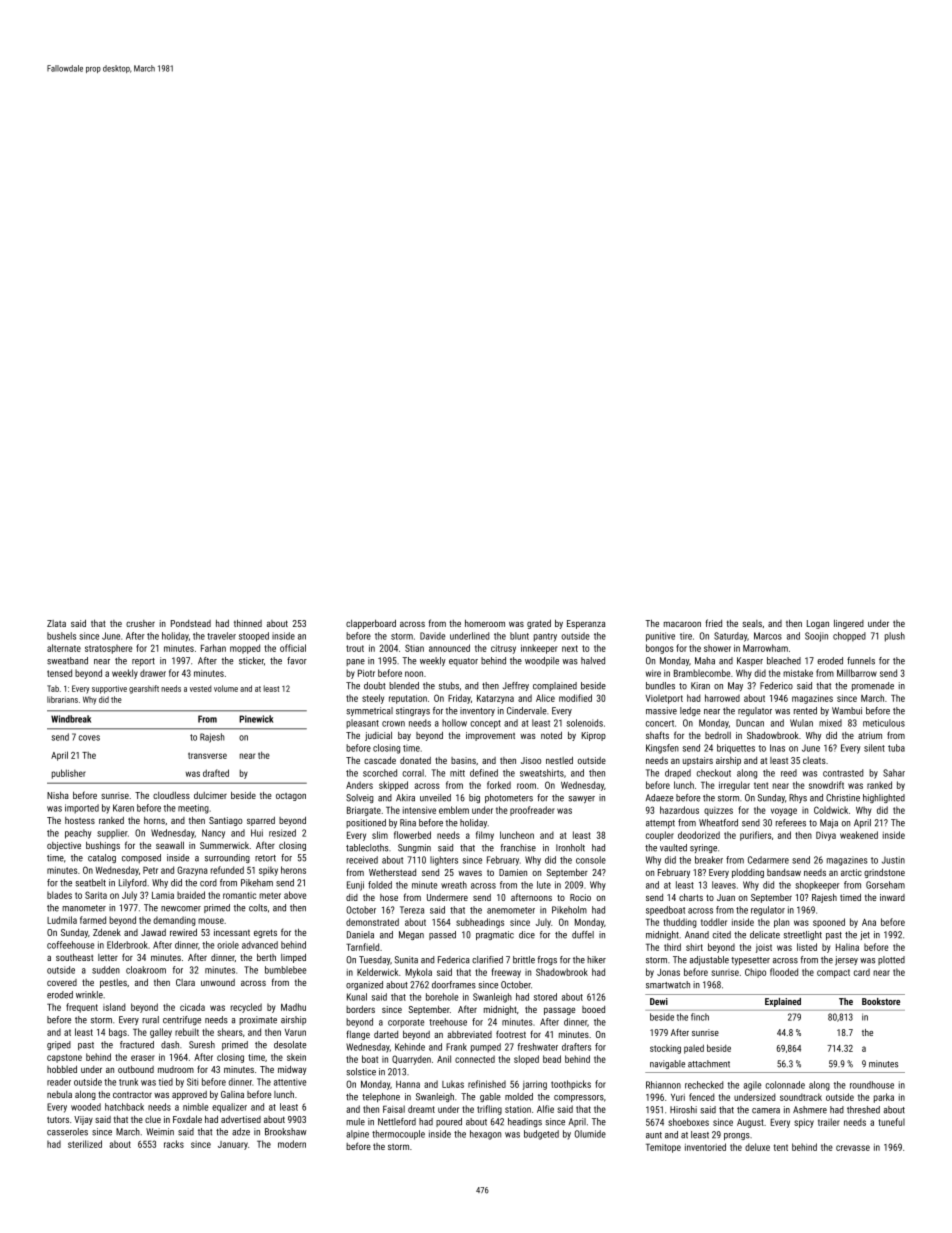 The height and width of the screenshot is (1233, 952). What do you see at coordinates (495, 935) in the screenshot?
I see `pragmatic` at bounding box center [495, 935].
